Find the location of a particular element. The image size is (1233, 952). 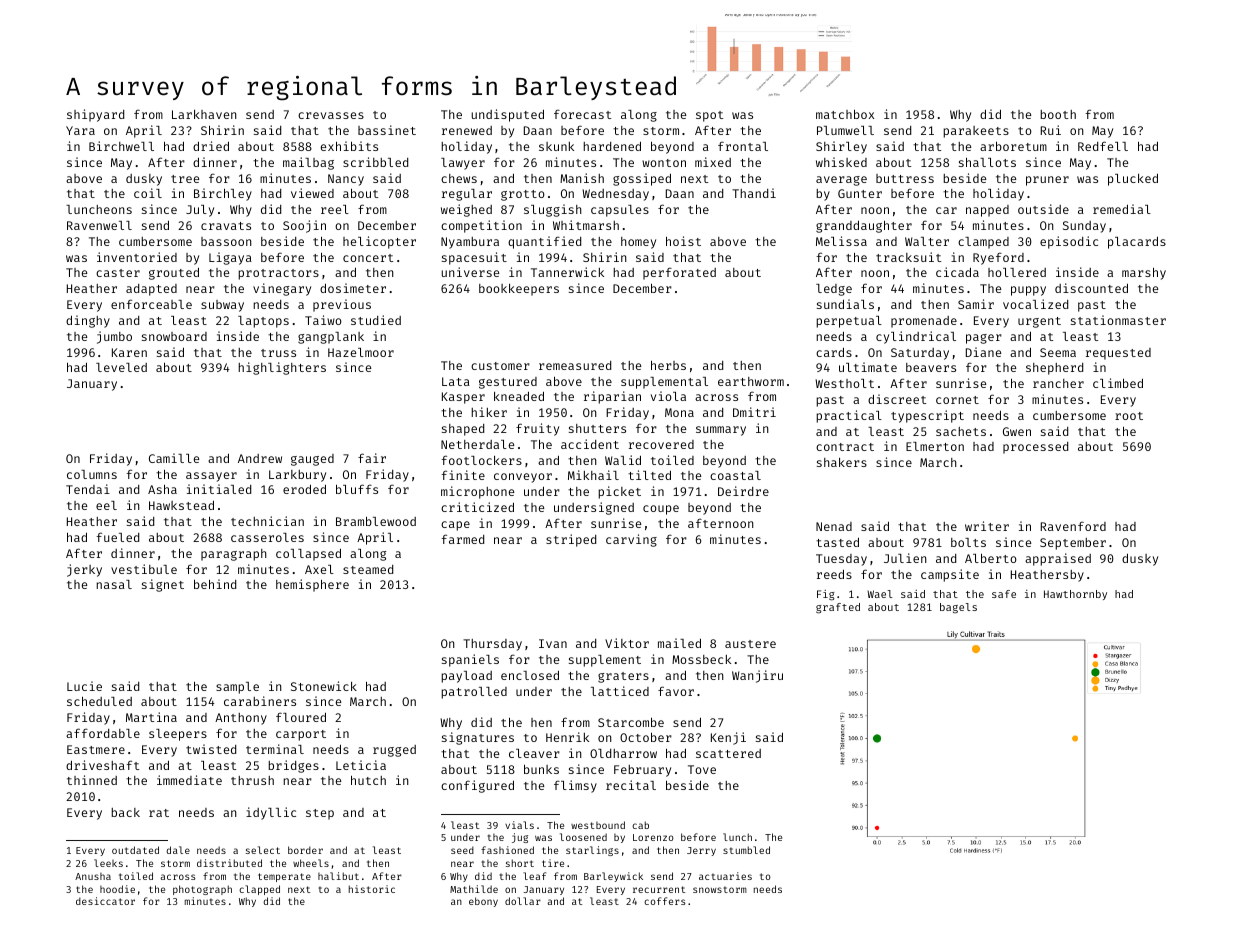

austere is located at coordinates (750, 644).
